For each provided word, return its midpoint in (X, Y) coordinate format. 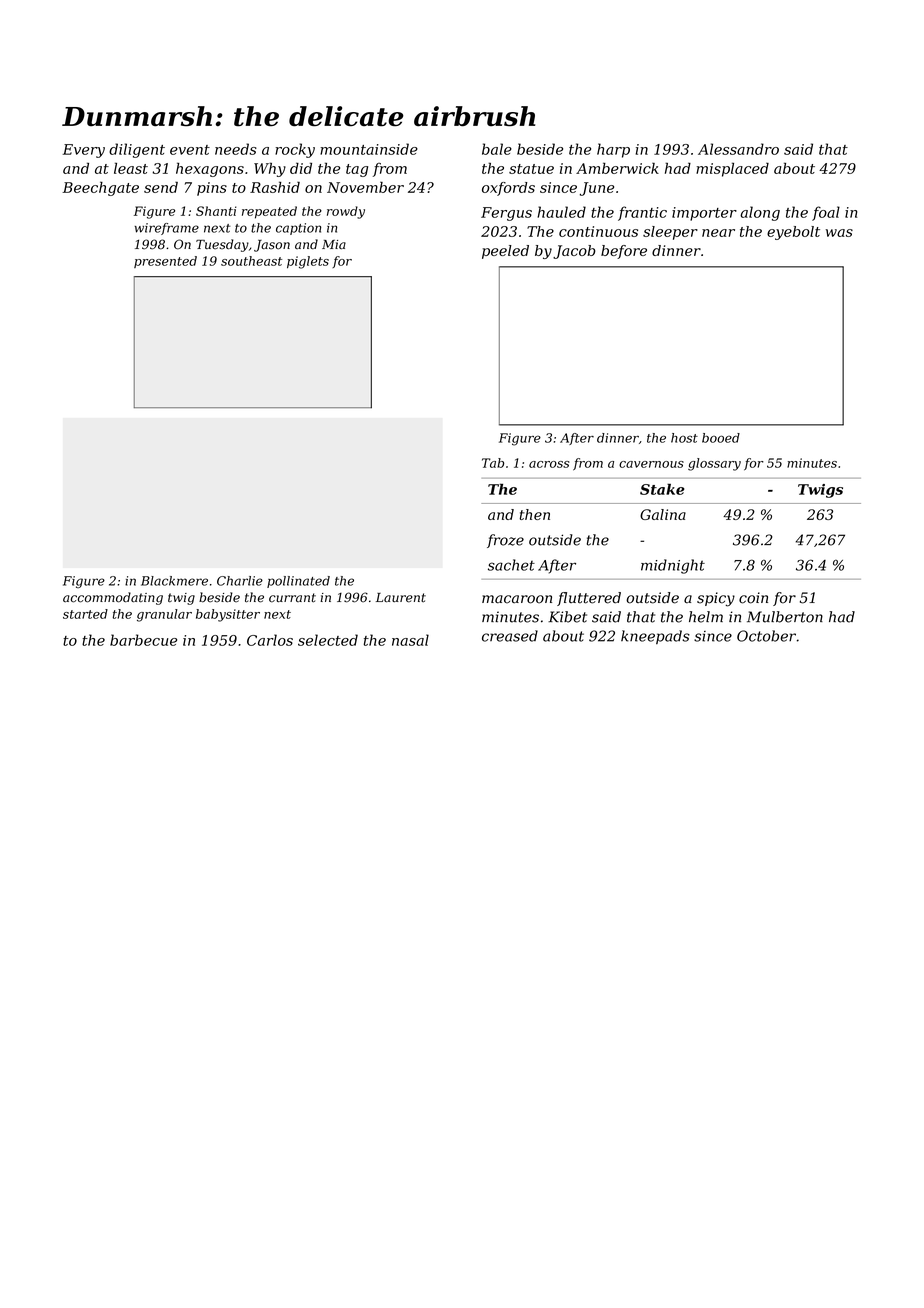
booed (721, 438)
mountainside (369, 149)
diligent (137, 150)
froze (505, 541)
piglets (308, 262)
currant (292, 598)
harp (613, 150)
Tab (493, 463)
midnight (673, 566)
